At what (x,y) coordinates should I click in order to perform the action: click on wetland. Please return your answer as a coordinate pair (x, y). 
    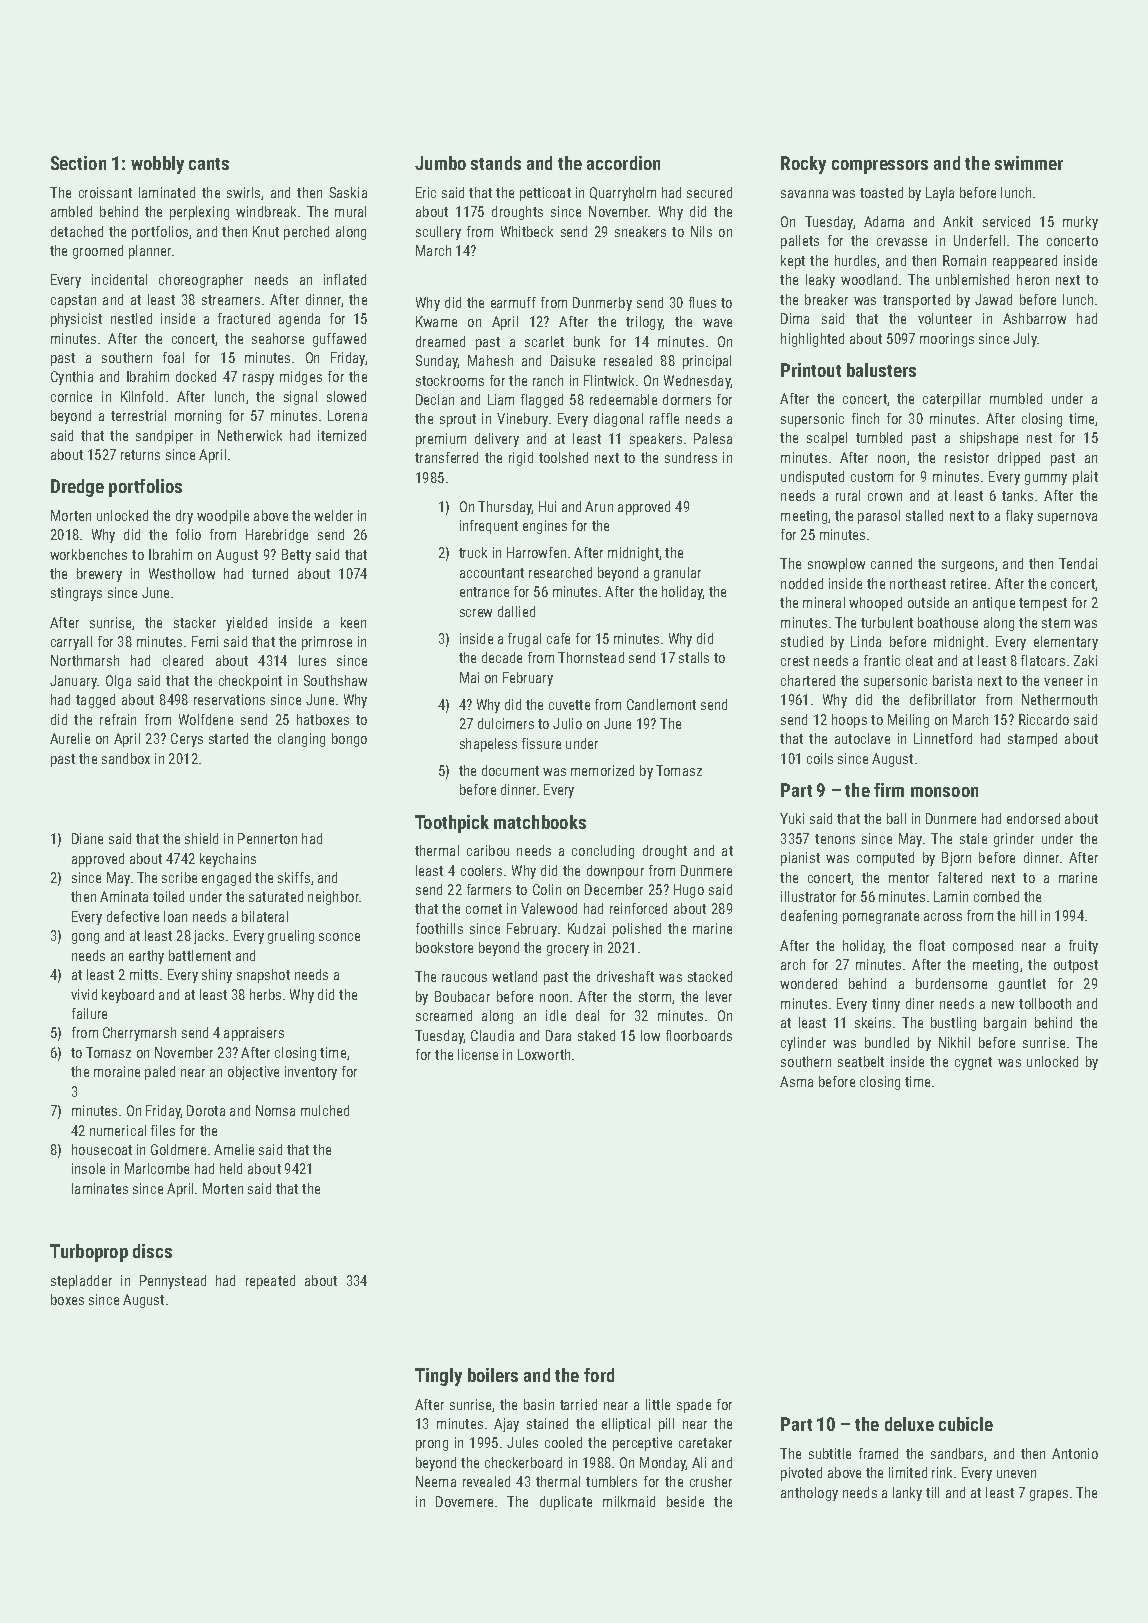
    Looking at the image, I should click on (514, 976).
